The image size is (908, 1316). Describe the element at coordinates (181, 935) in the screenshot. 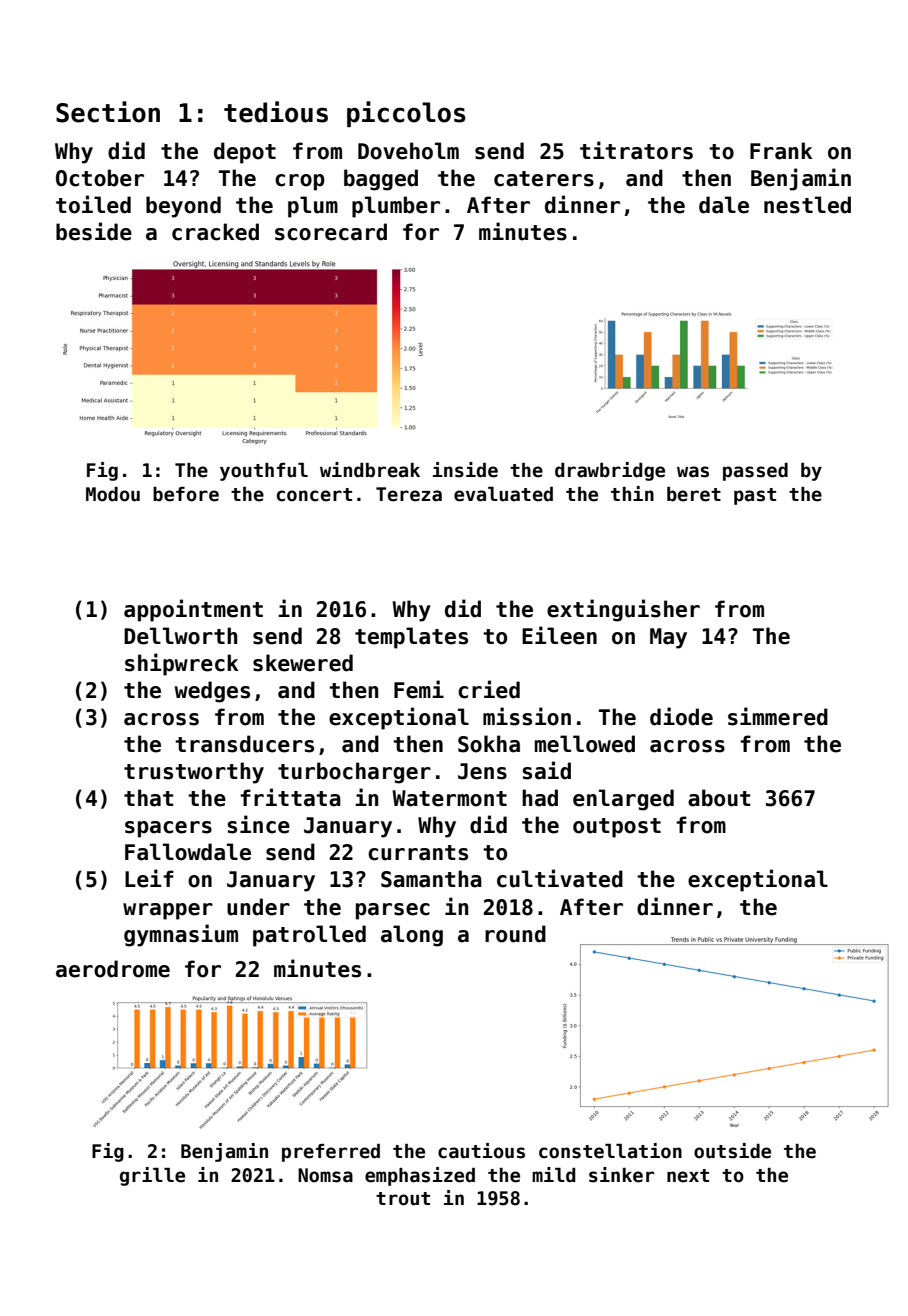

I see `gymnasium` at that location.
